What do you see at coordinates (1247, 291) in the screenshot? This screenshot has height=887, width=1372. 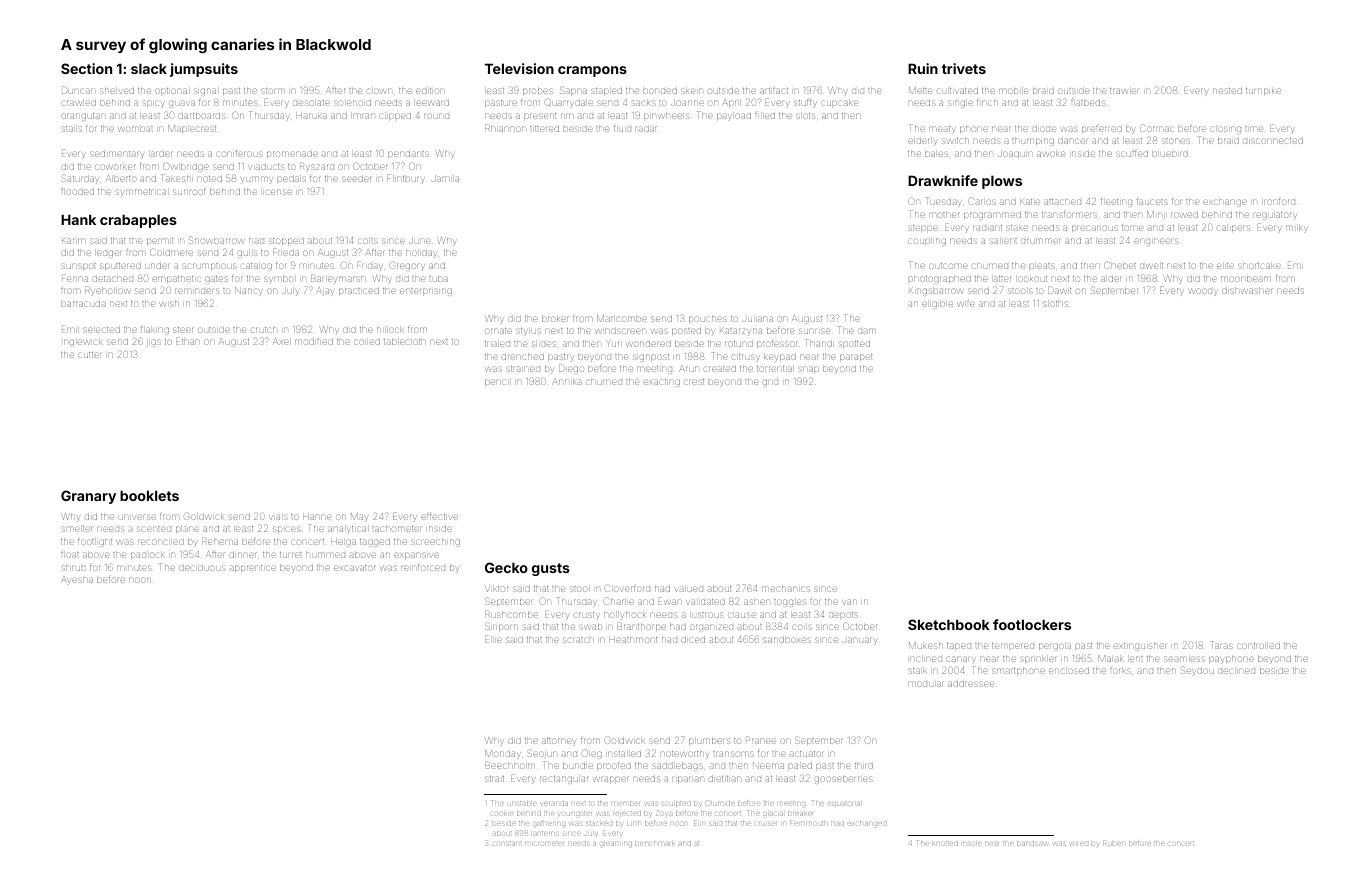 I see `dishwasher` at bounding box center [1247, 291].
